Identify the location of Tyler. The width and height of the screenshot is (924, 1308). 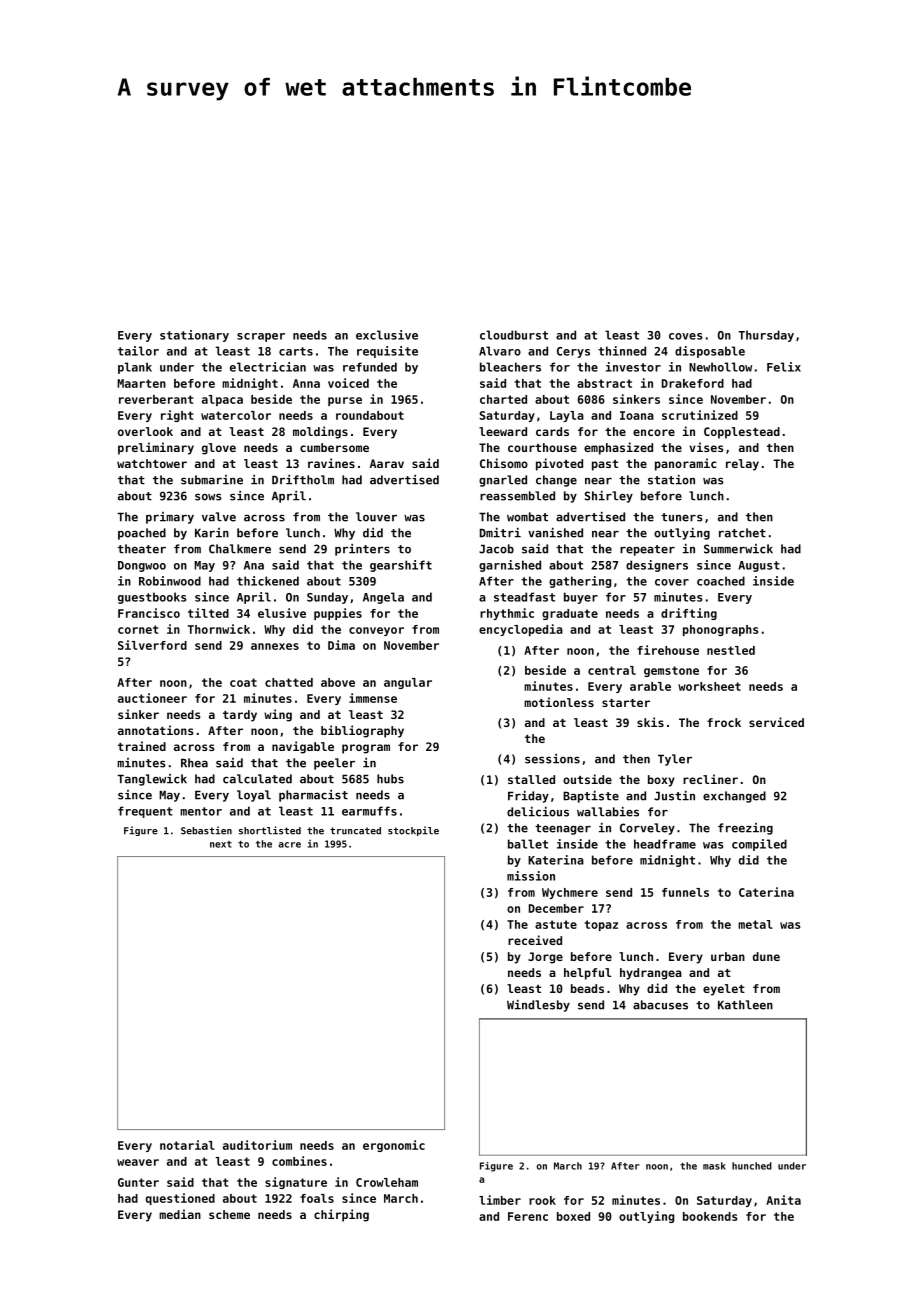
(675, 760).
